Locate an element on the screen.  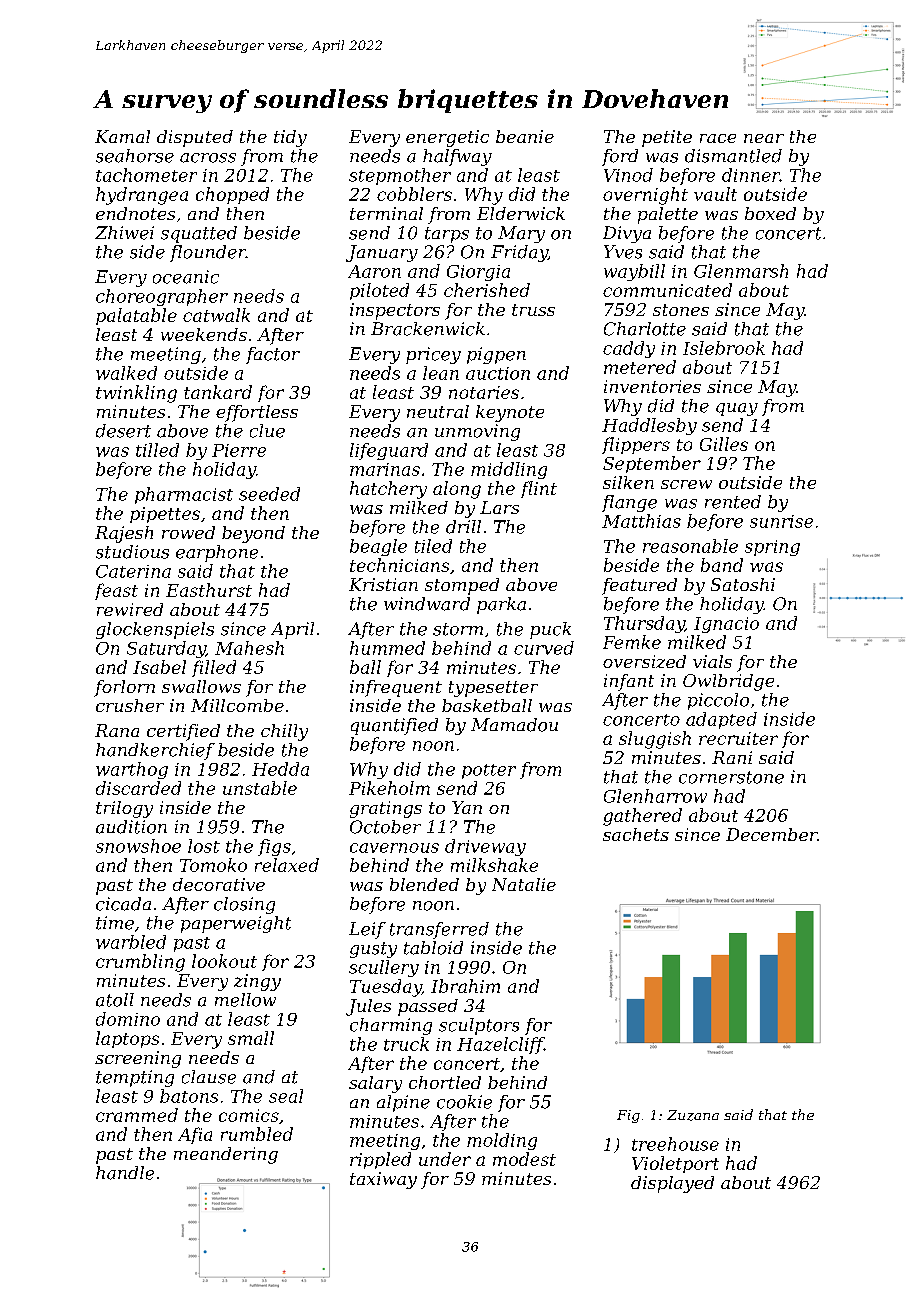
Satoshi is located at coordinates (743, 584).
